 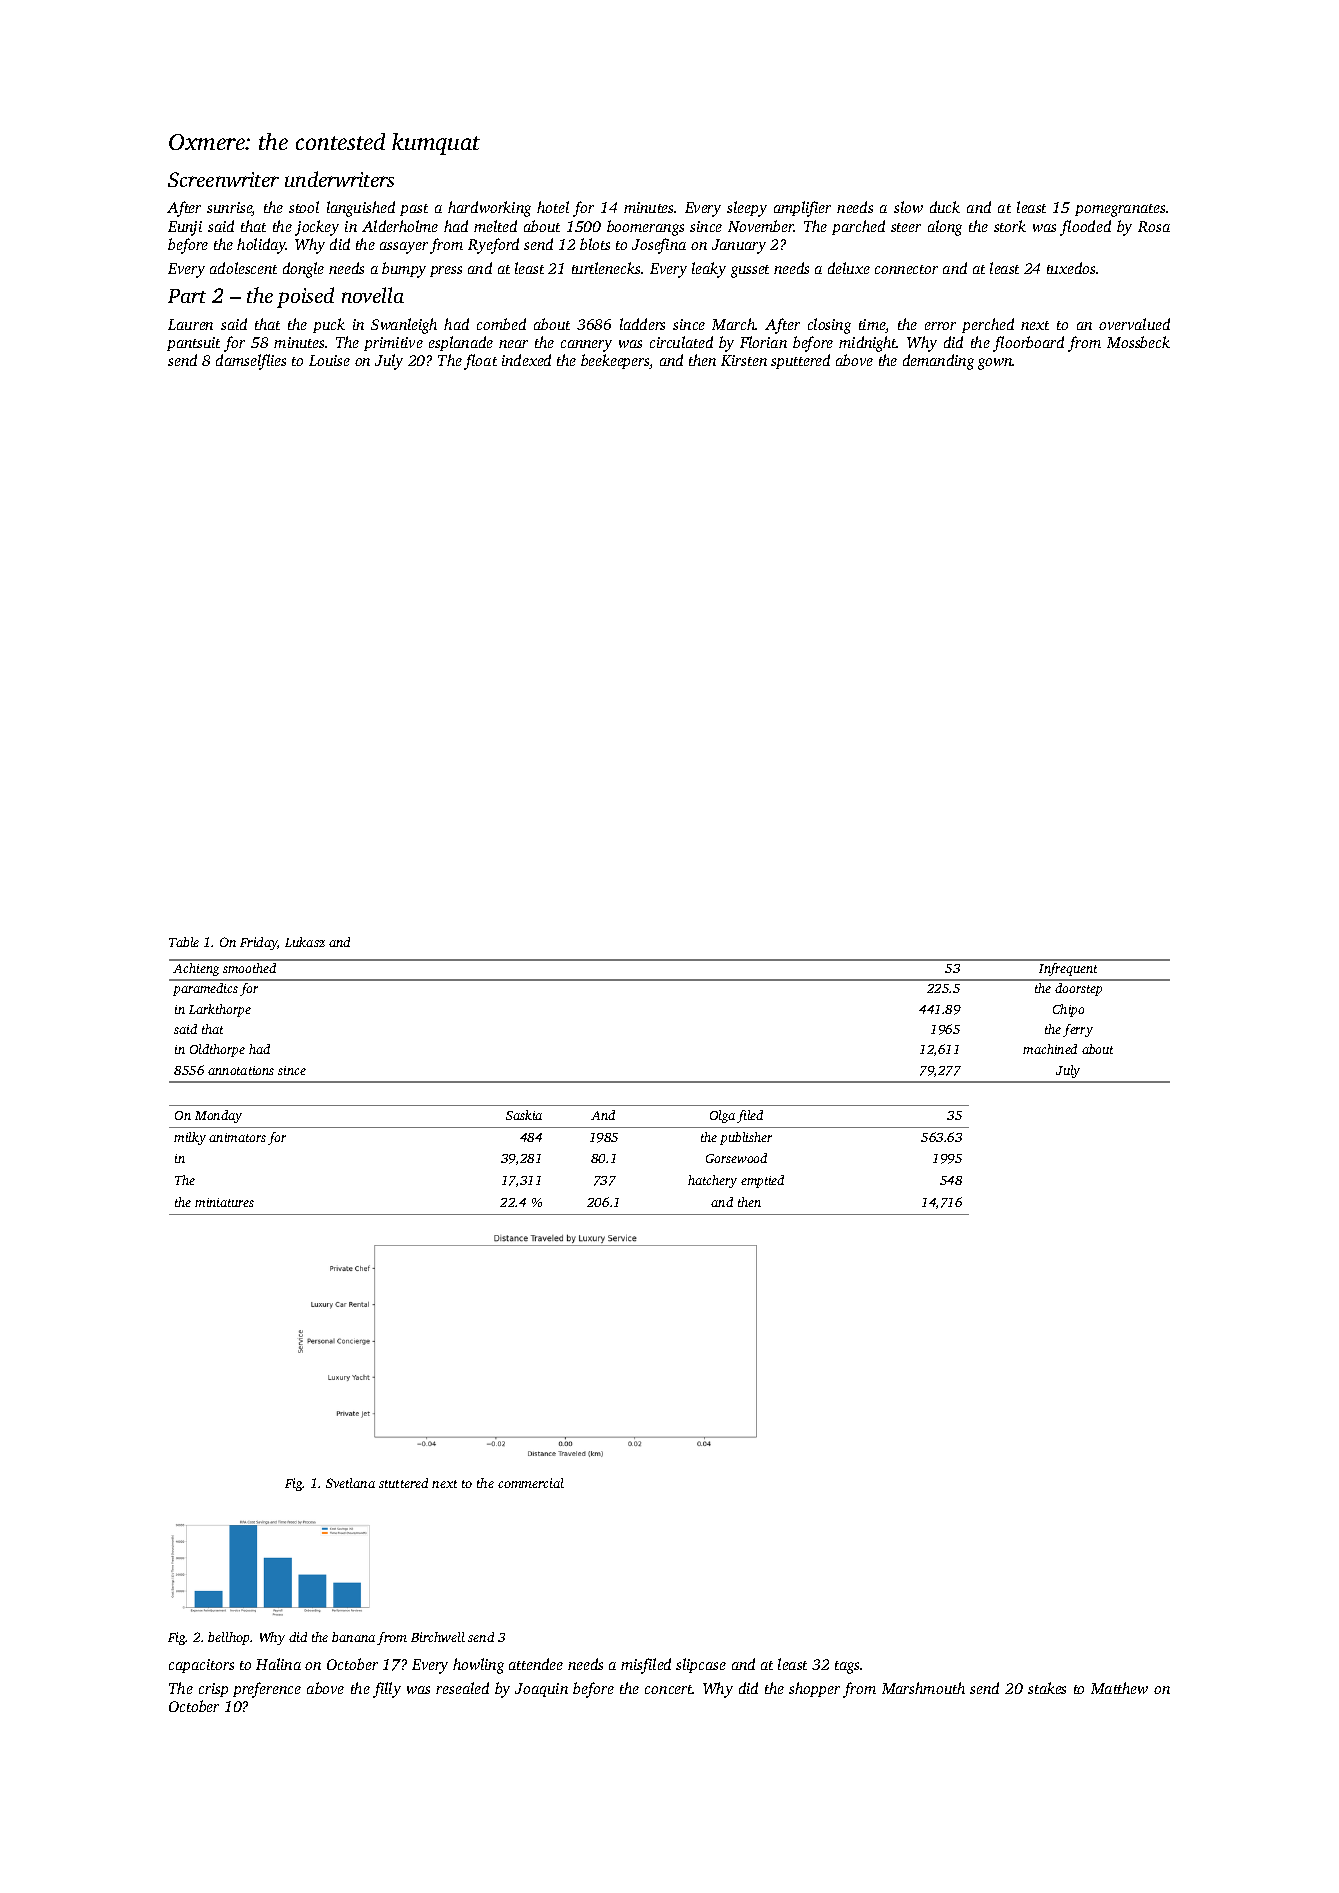 I want to click on sputtered, so click(x=800, y=361).
